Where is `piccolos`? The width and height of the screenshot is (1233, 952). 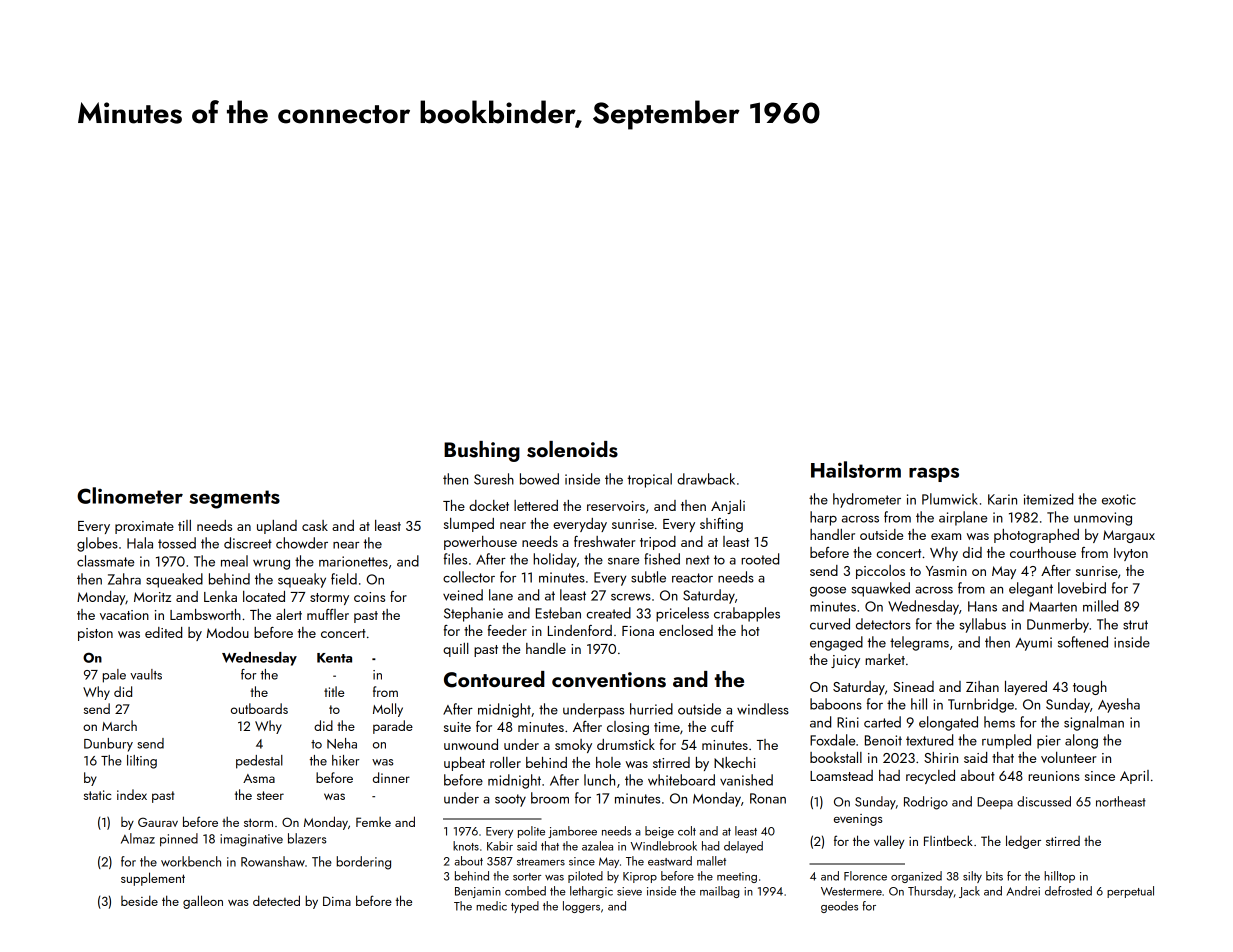
piccolos is located at coordinates (880, 572).
